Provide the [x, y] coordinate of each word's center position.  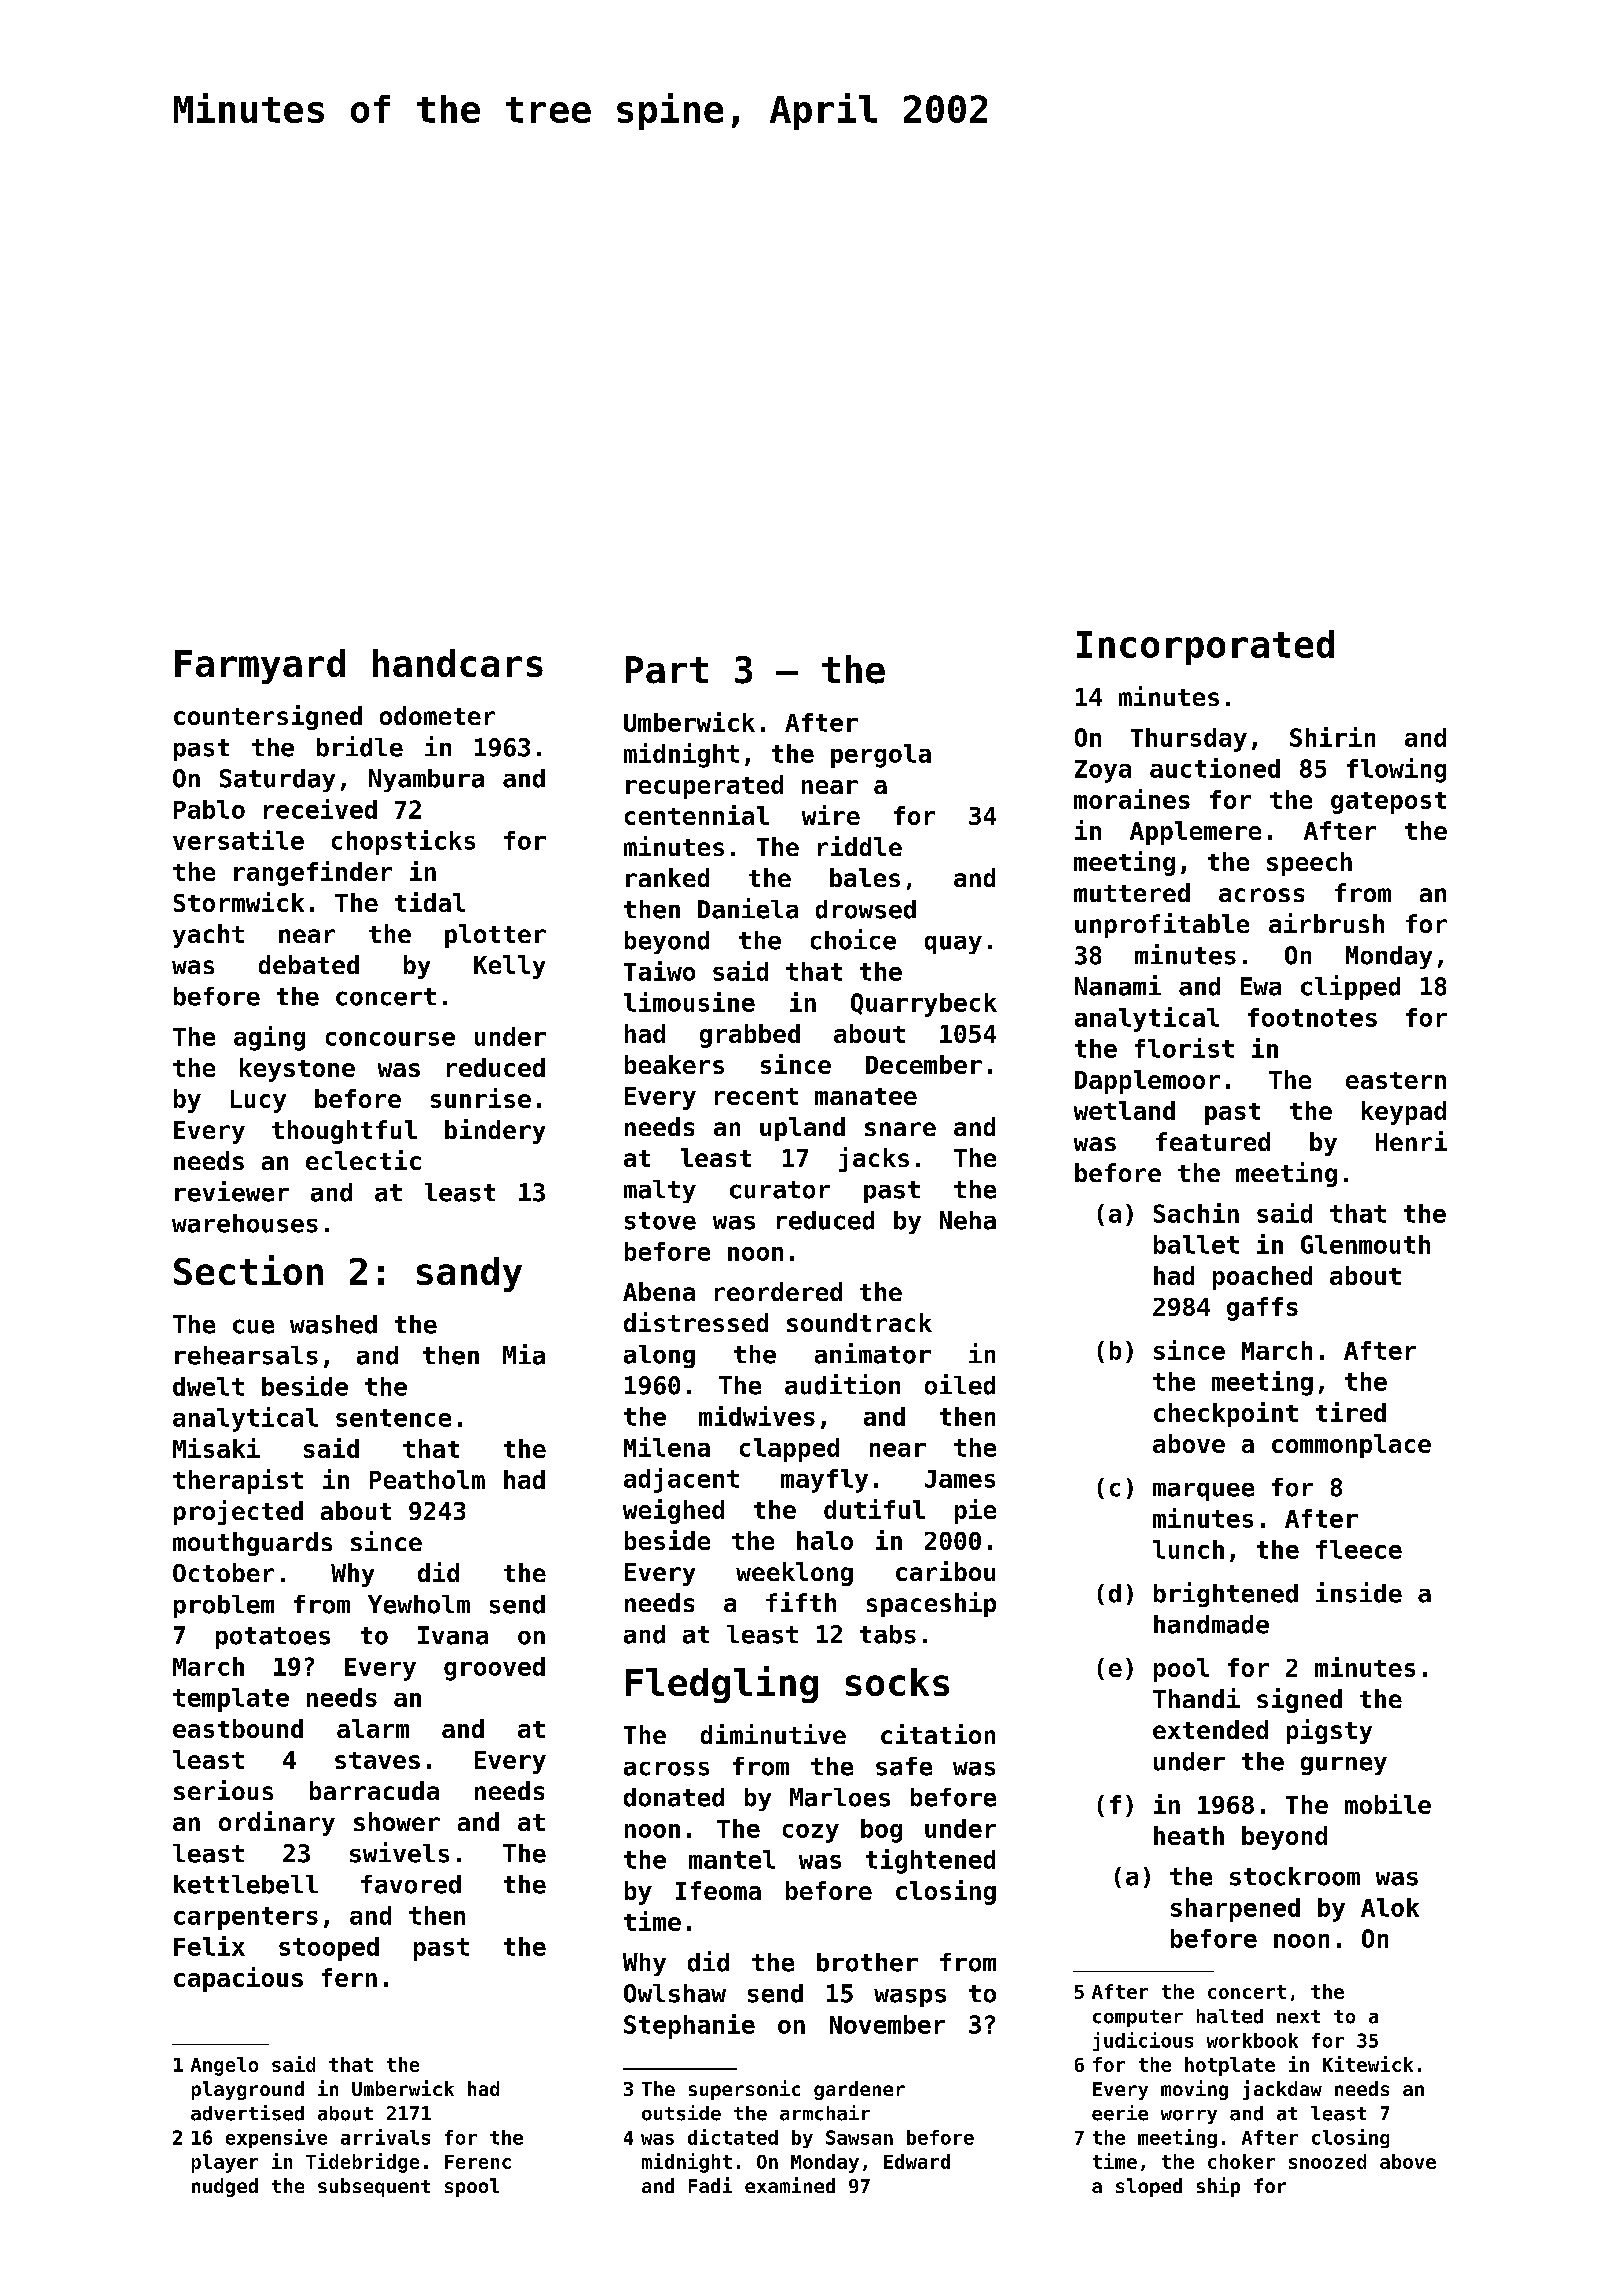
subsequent [374, 2187]
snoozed [1327, 2161]
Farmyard [260, 666]
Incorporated [1205, 647]
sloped [1149, 2187]
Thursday [1189, 740]
